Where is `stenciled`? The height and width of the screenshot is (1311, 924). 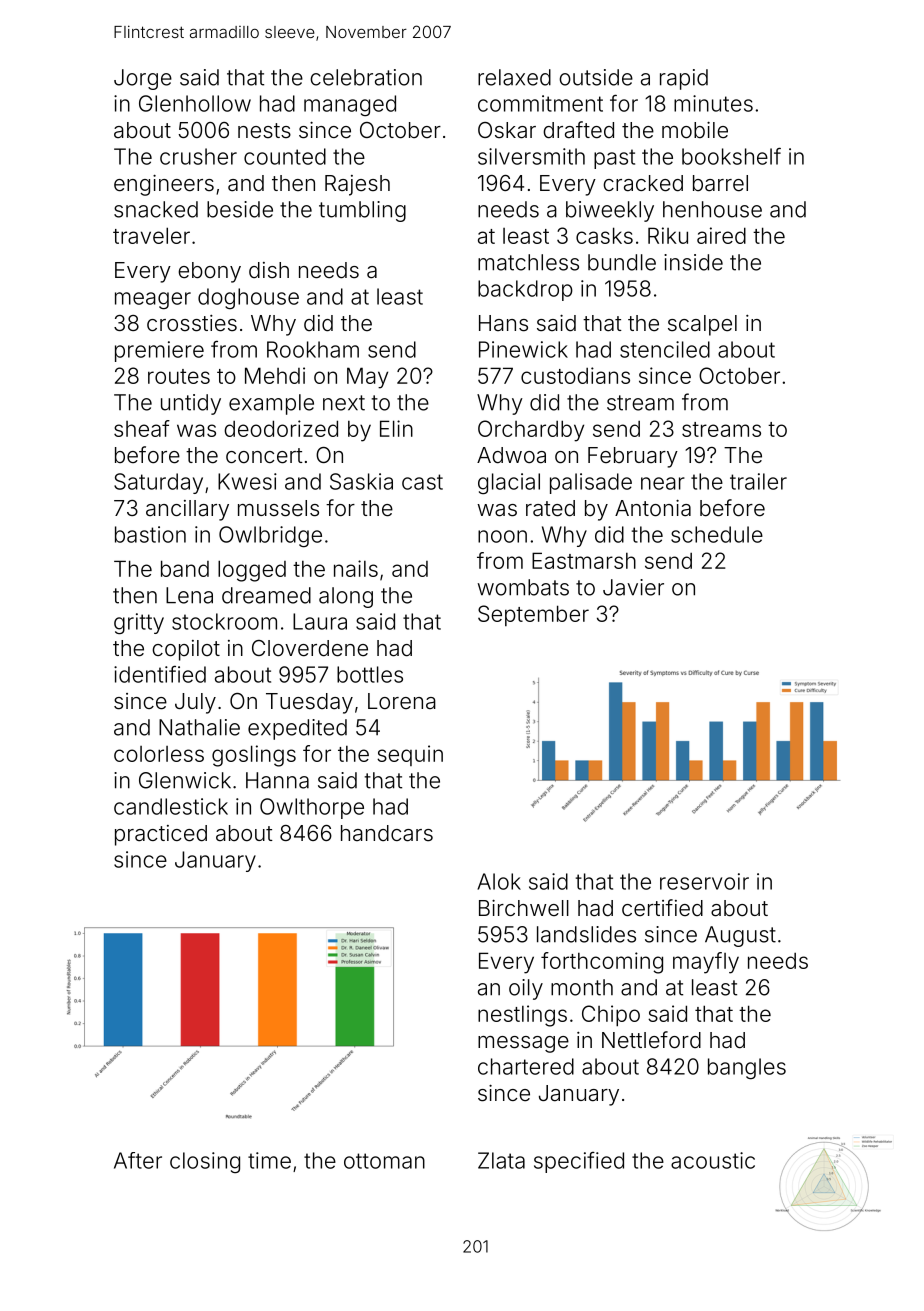 stenciled is located at coordinates (665, 349).
